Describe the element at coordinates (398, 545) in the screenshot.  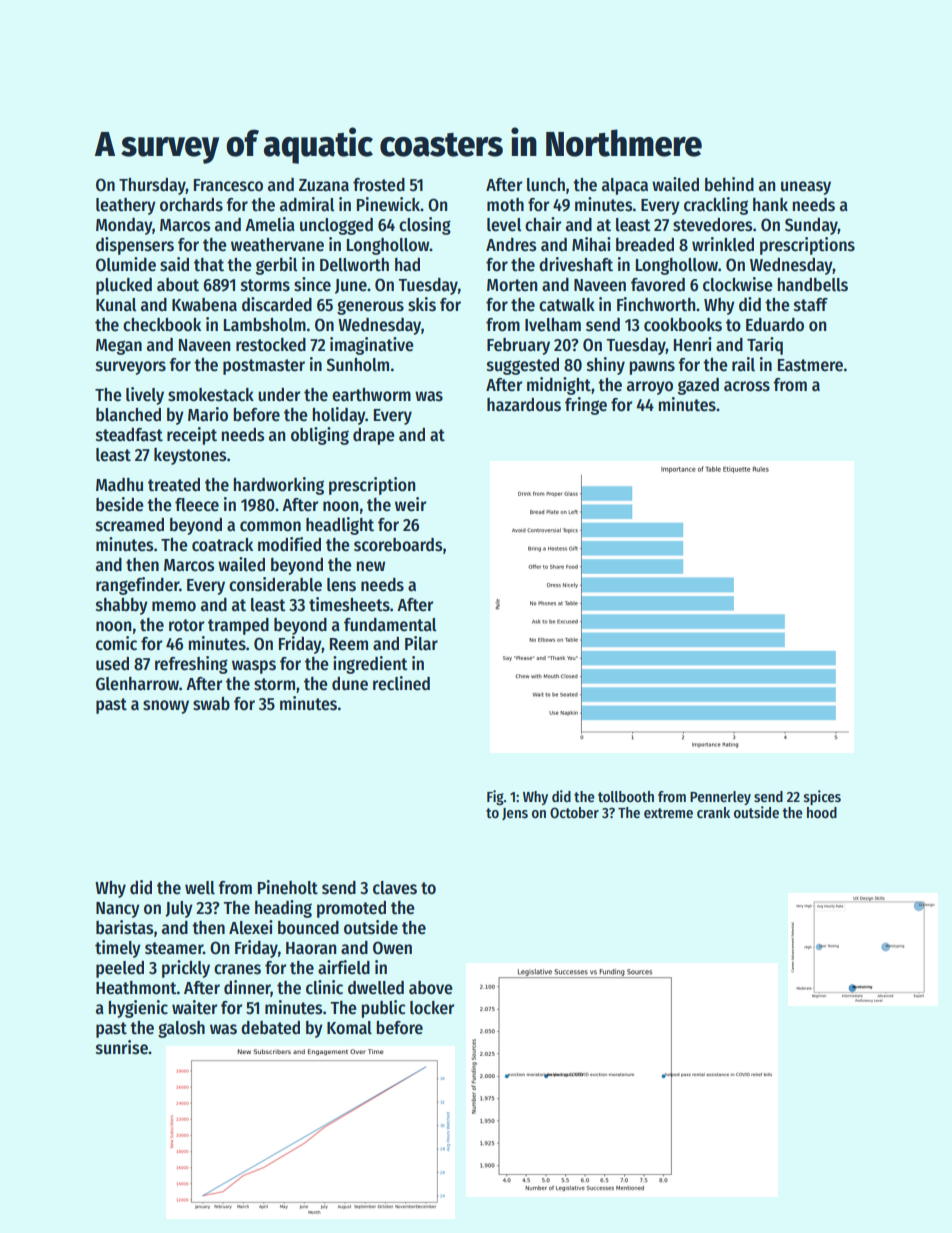
I see `scoreboards` at that location.
